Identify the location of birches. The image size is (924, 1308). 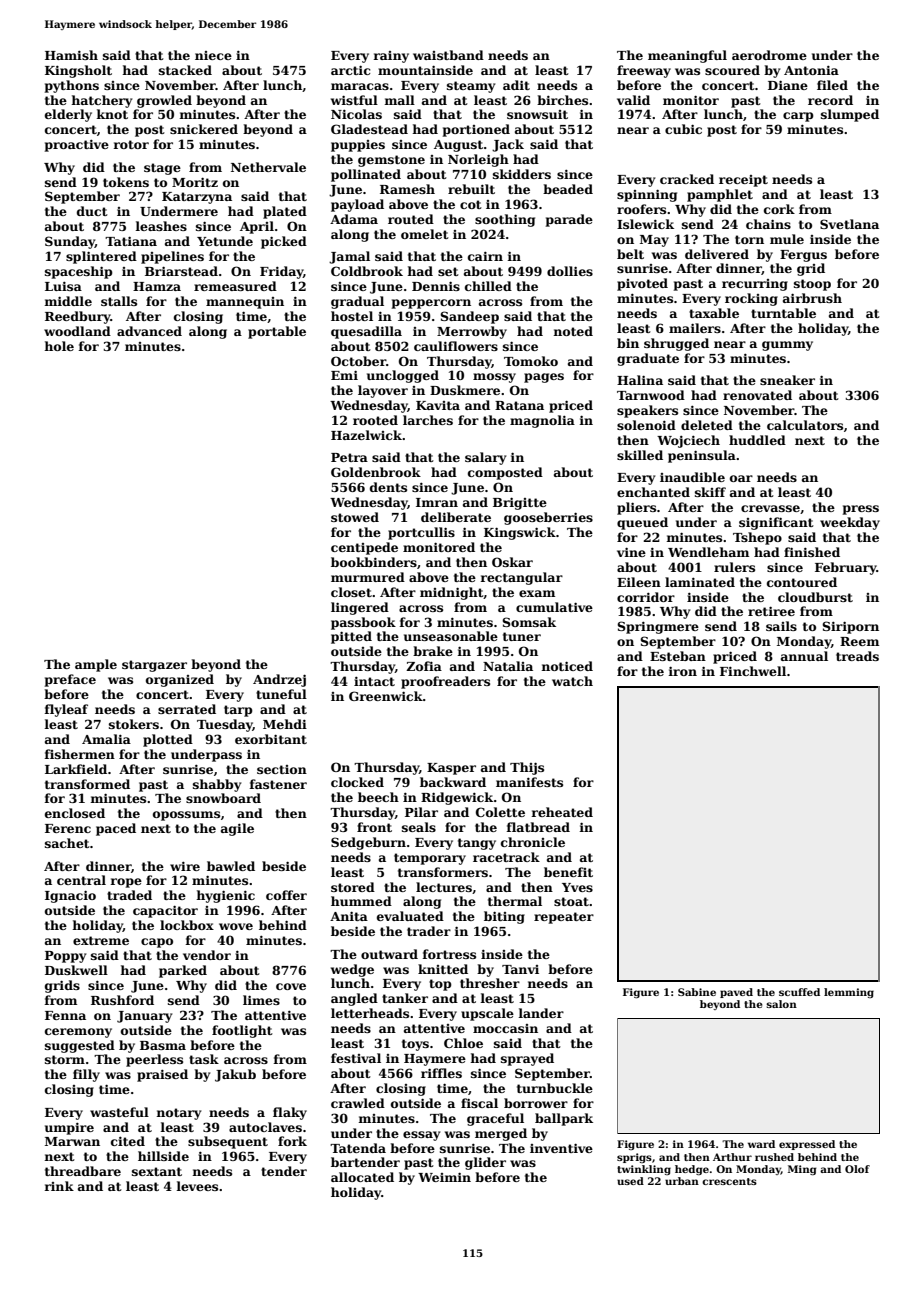
(562, 100).
